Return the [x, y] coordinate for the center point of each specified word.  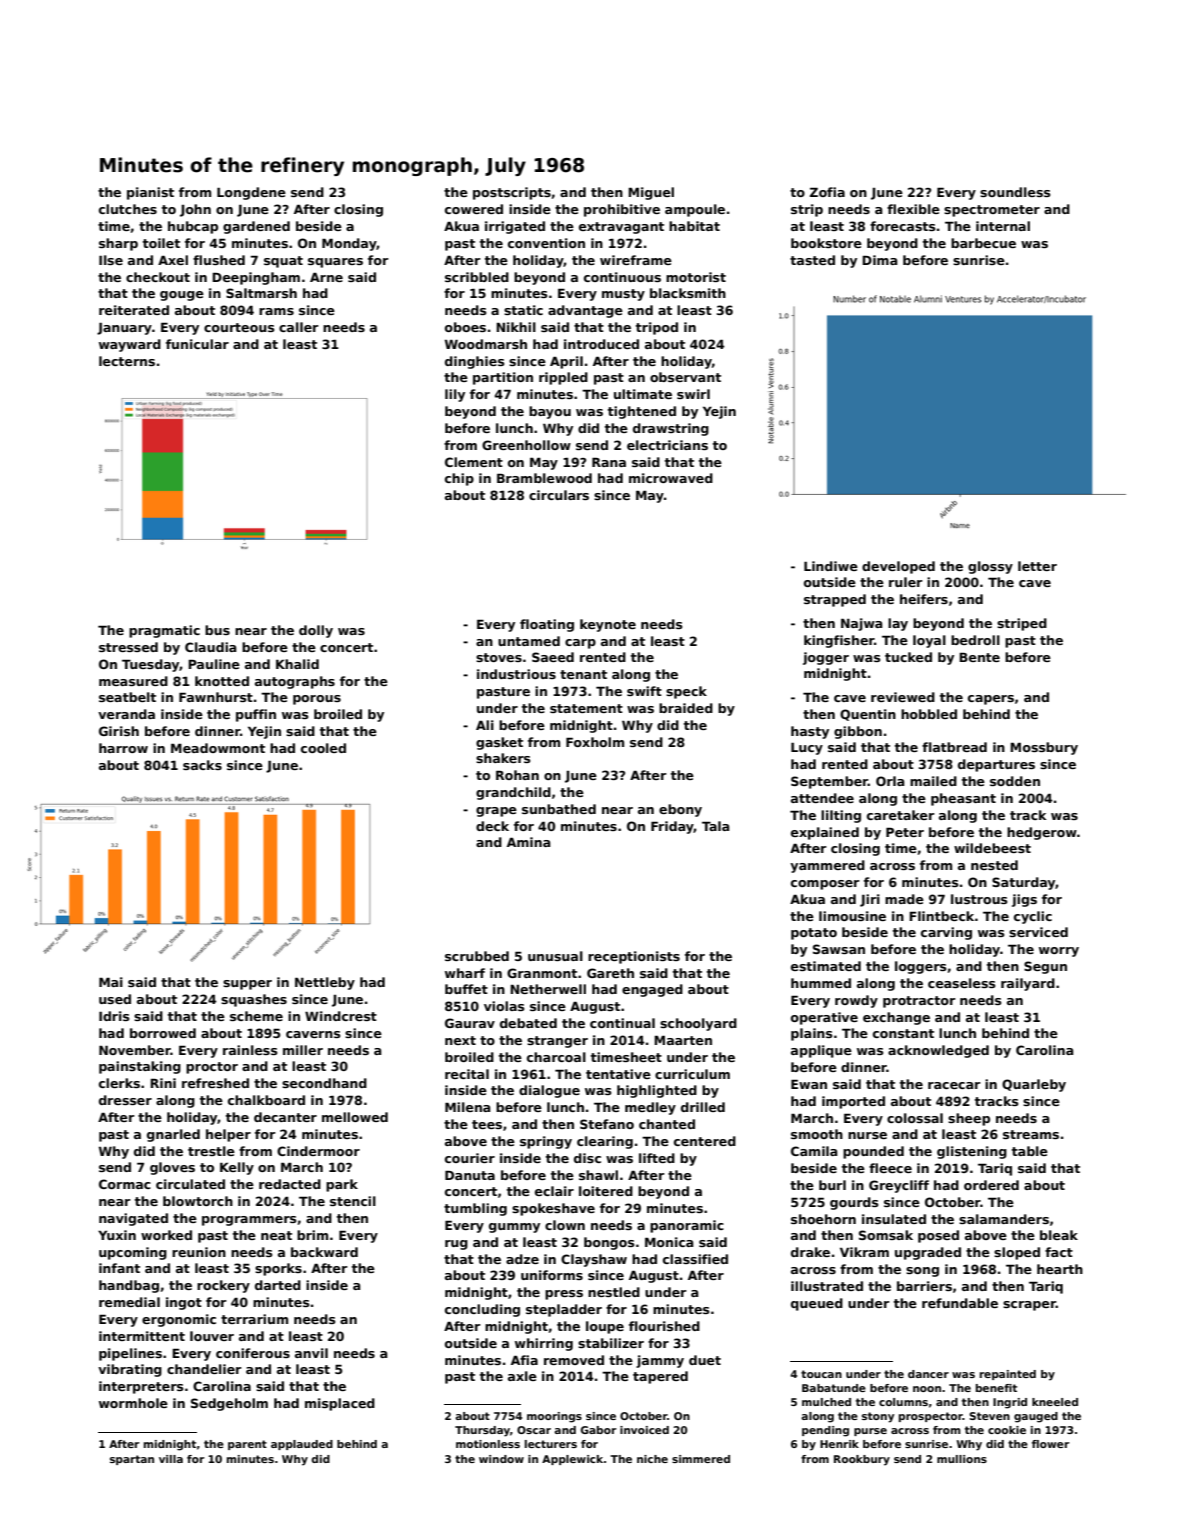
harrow [123, 748]
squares [335, 263]
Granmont [542, 973]
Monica [669, 1242]
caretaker [900, 815]
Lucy [807, 749]
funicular [197, 344]
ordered [991, 1185]
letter [1037, 566]
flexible [913, 209]
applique [821, 1051]
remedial [129, 1302]
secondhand [324, 1083]
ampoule [695, 210]
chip [459, 479]
